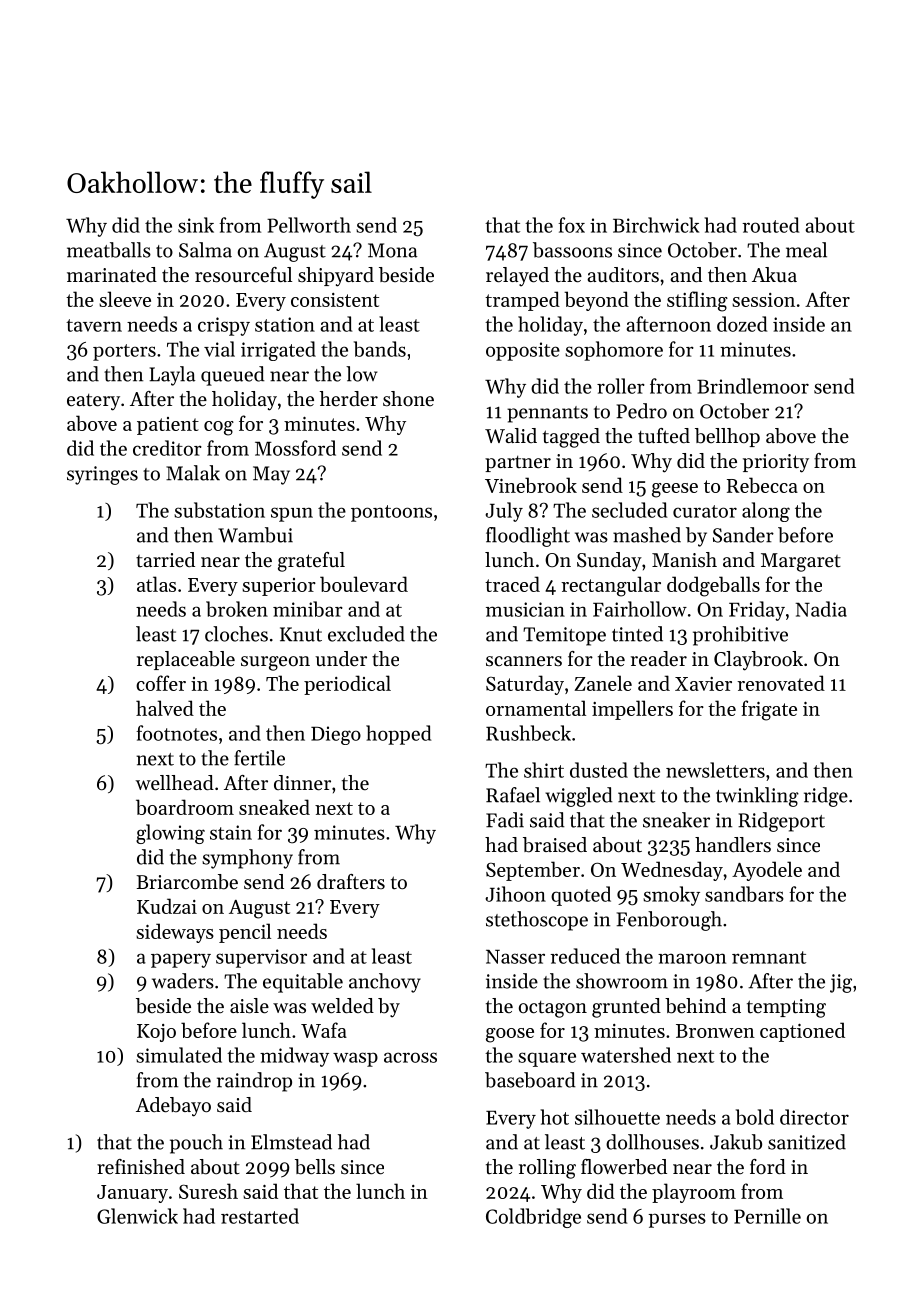 The height and width of the document is (1311, 924). What do you see at coordinates (259, 758) in the document?
I see `fertile` at bounding box center [259, 758].
